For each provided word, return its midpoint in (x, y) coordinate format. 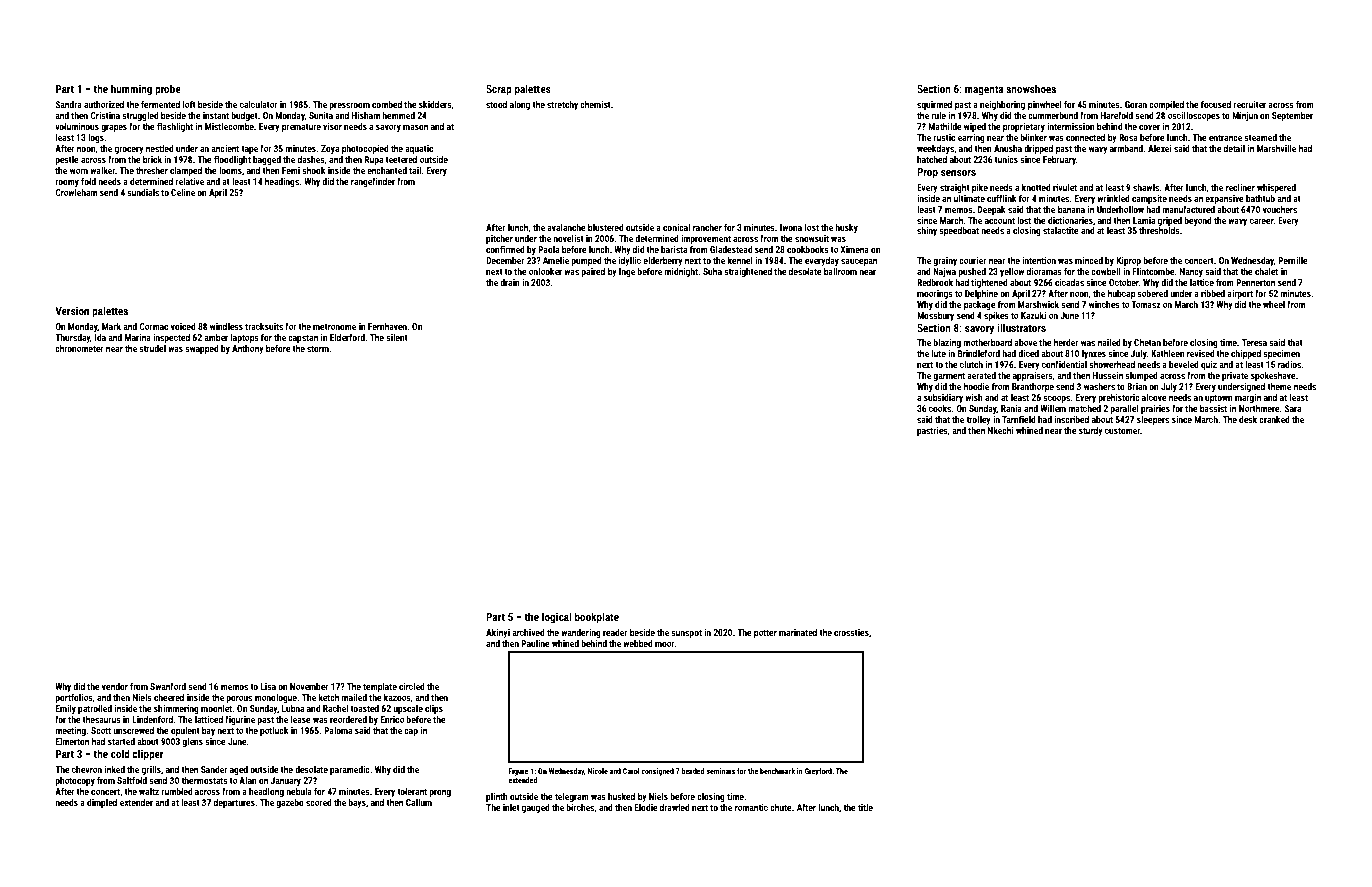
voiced (183, 326)
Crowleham (76, 192)
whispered (1276, 188)
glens (192, 742)
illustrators (1021, 327)
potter (765, 634)
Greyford (818, 772)
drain (510, 282)
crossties (851, 632)
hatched (932, 159)
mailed (354, 697)
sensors (958, 173)
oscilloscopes (1194, 116)
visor (332, 126)
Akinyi (498, 633)
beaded (693, 771)
